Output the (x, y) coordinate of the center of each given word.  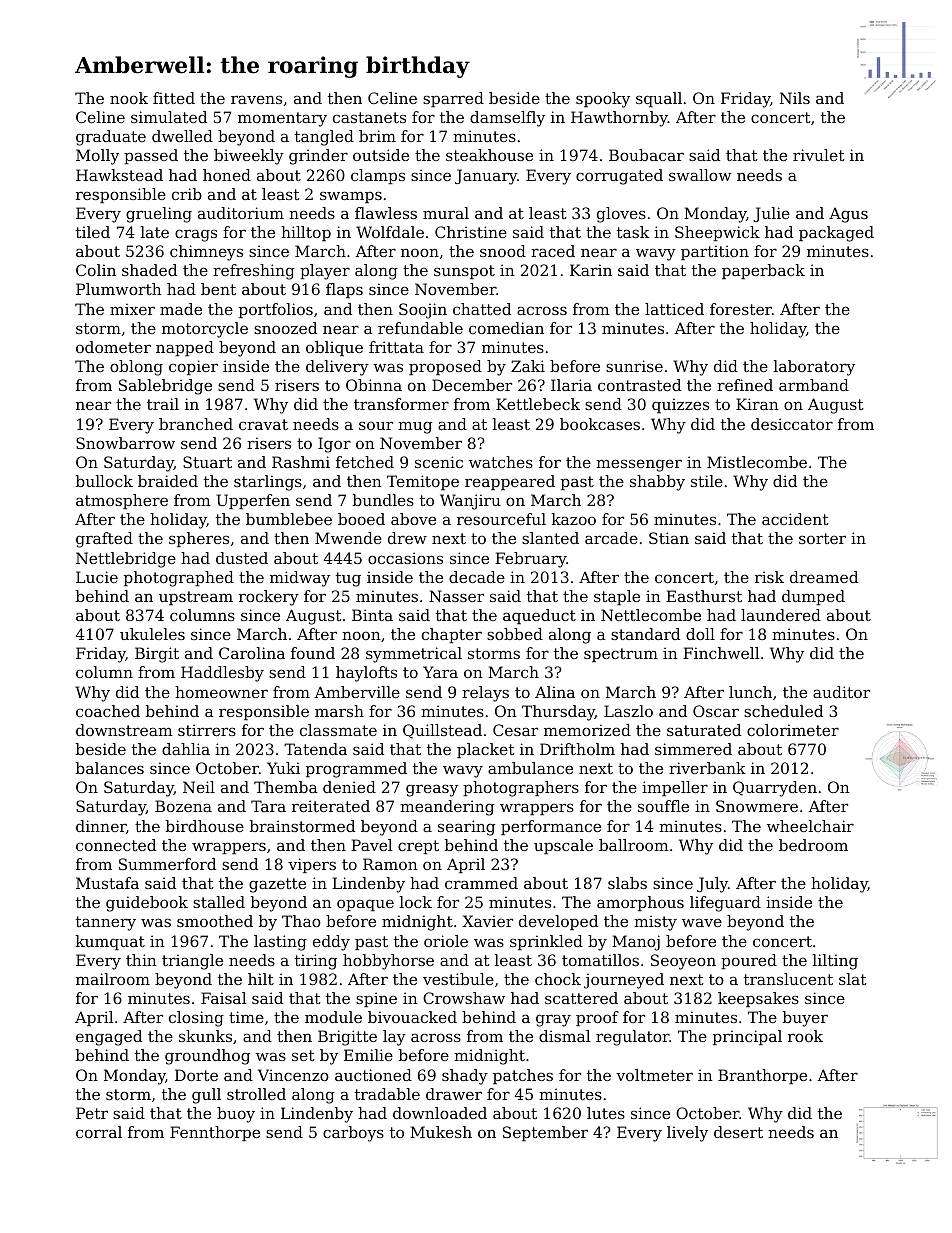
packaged (836, 234)
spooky (603, 100)
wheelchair (810, 826)
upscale (563, 846)
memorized (587, 730)
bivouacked (412, 1017)
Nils (795, 98)
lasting (280, 943)
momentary (282, 119)
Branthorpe (762, 1076)
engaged (109, 1038)
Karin (591, 270)
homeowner (221, 692)
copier (193, 367)
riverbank (707, 768)
